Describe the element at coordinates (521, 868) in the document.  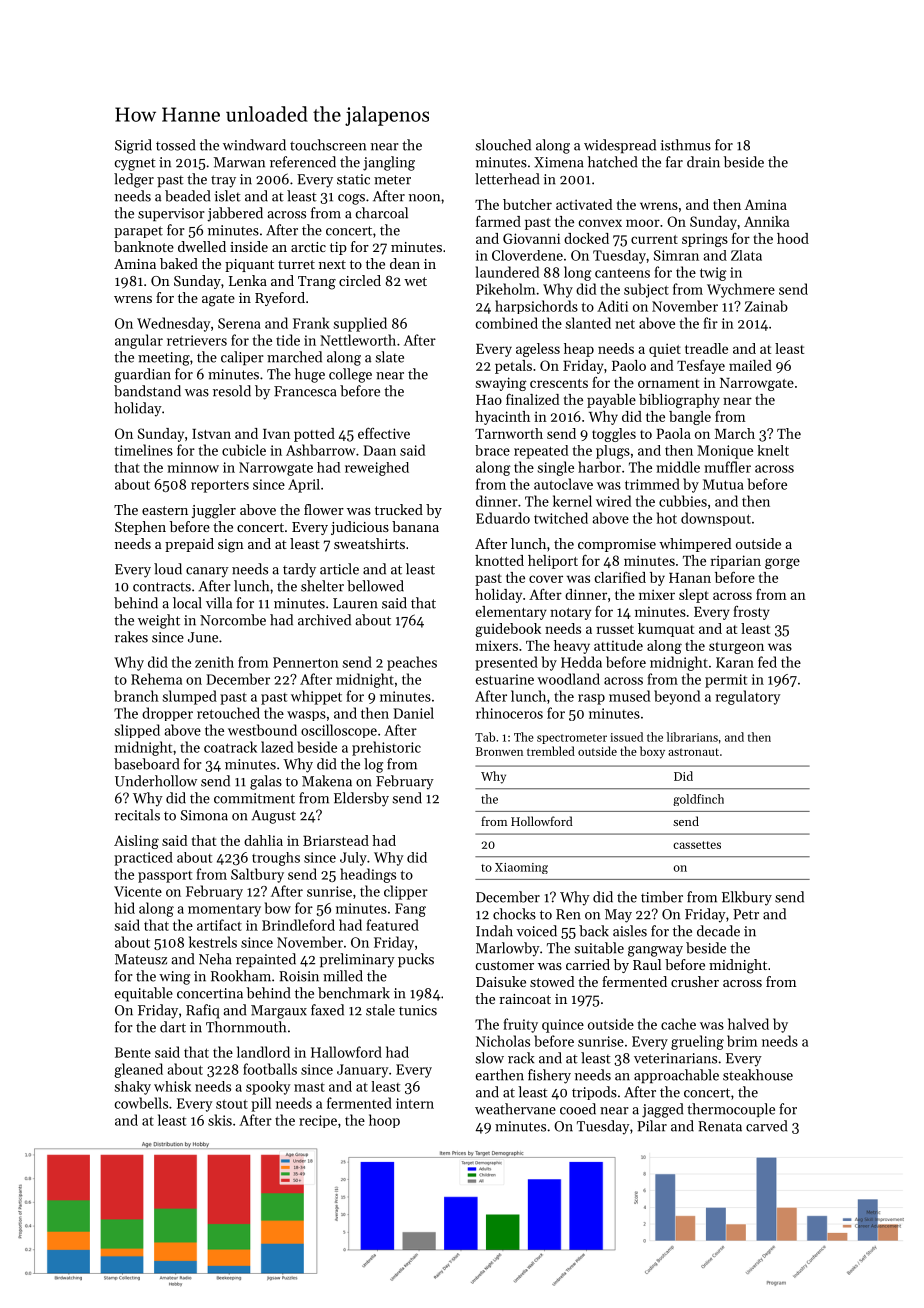
I see `Xiaoming` at that location.
